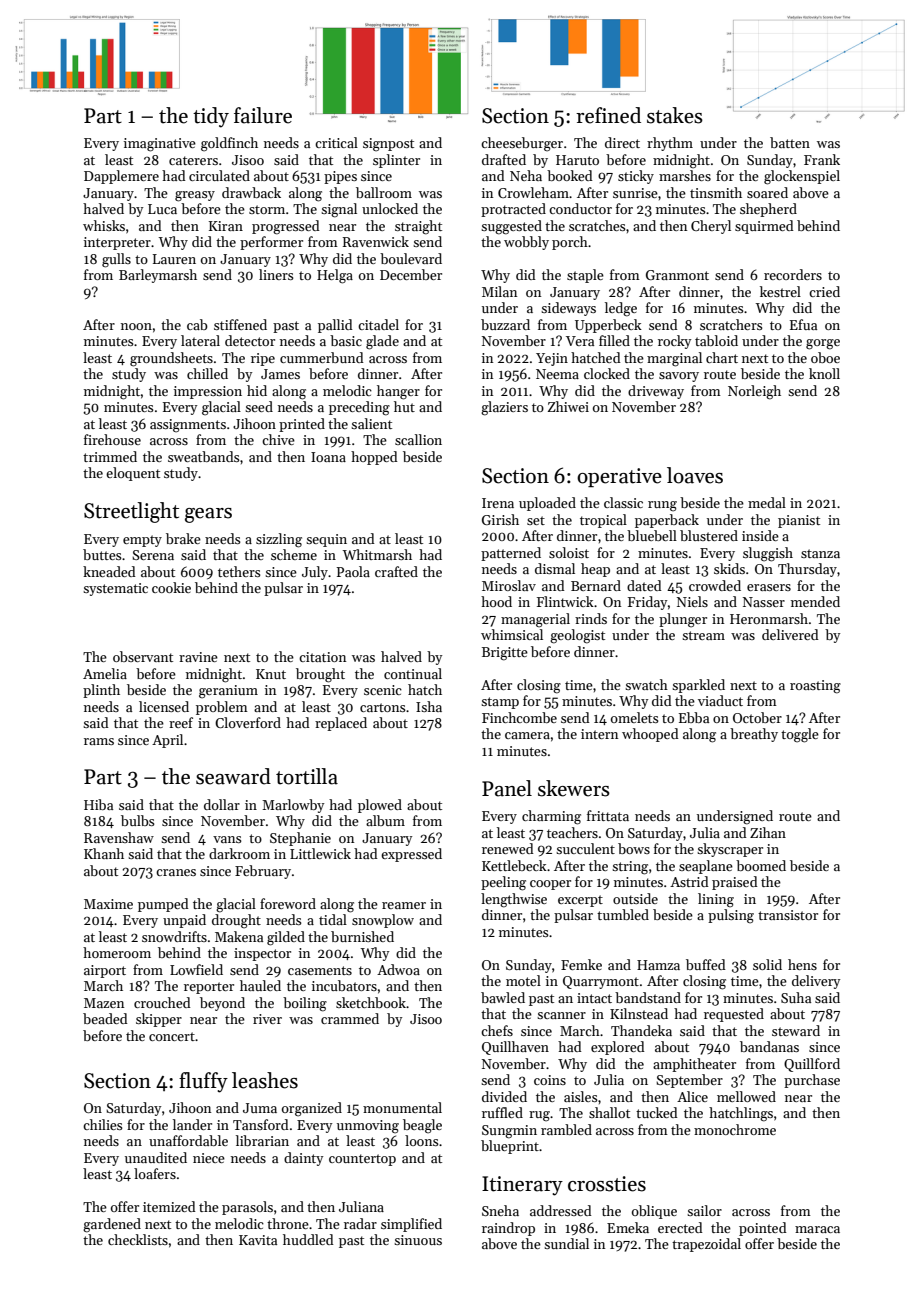  What do you see at coordinates (754, 392) in the screenshot?
I see `Norleigh` at bounding box center [754, 392].
